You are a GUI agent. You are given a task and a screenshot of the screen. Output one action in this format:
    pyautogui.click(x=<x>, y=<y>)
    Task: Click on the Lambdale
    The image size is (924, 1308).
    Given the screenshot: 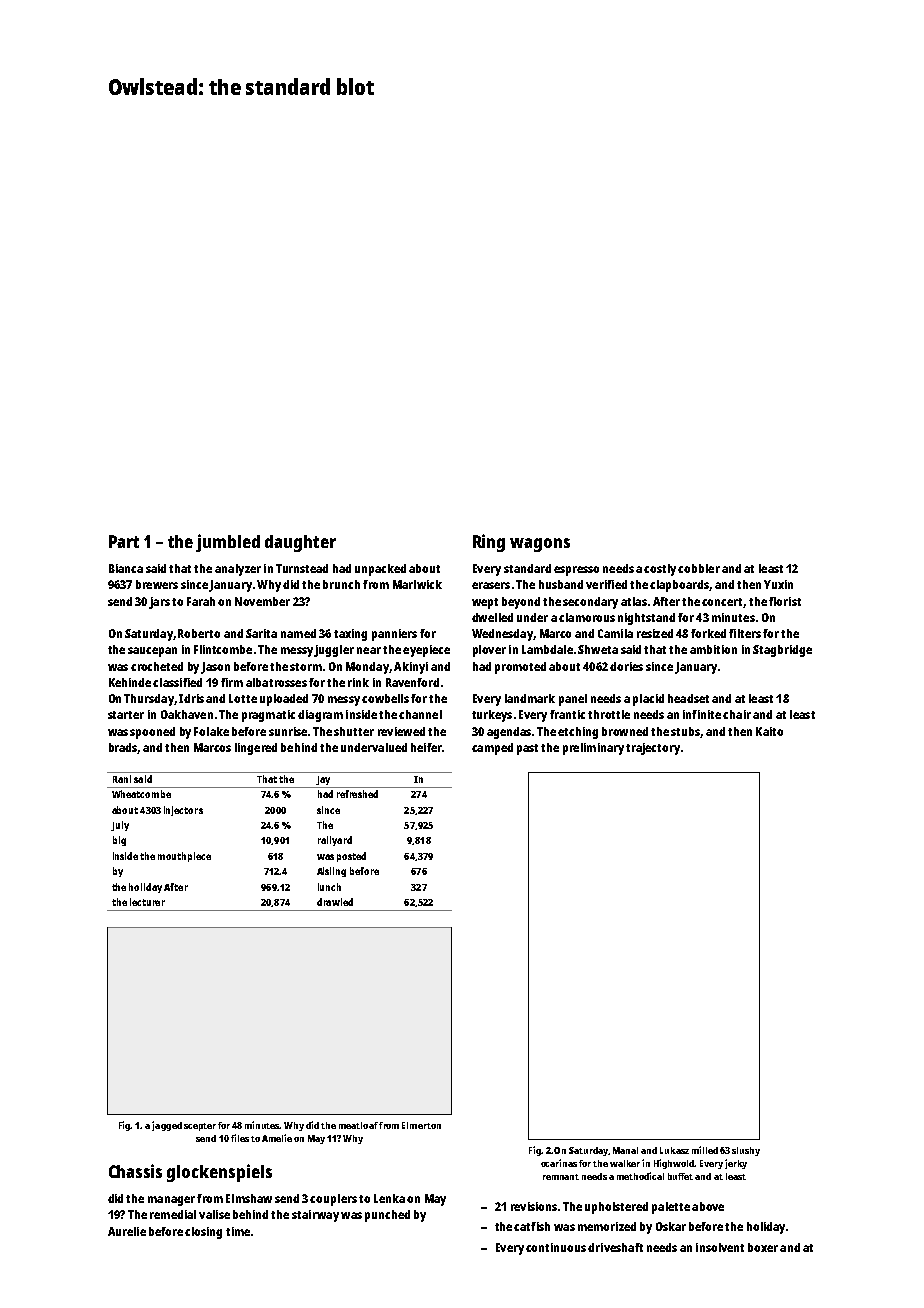 What is the action you would take?
    pyautogui.click(x=547, y=649)
